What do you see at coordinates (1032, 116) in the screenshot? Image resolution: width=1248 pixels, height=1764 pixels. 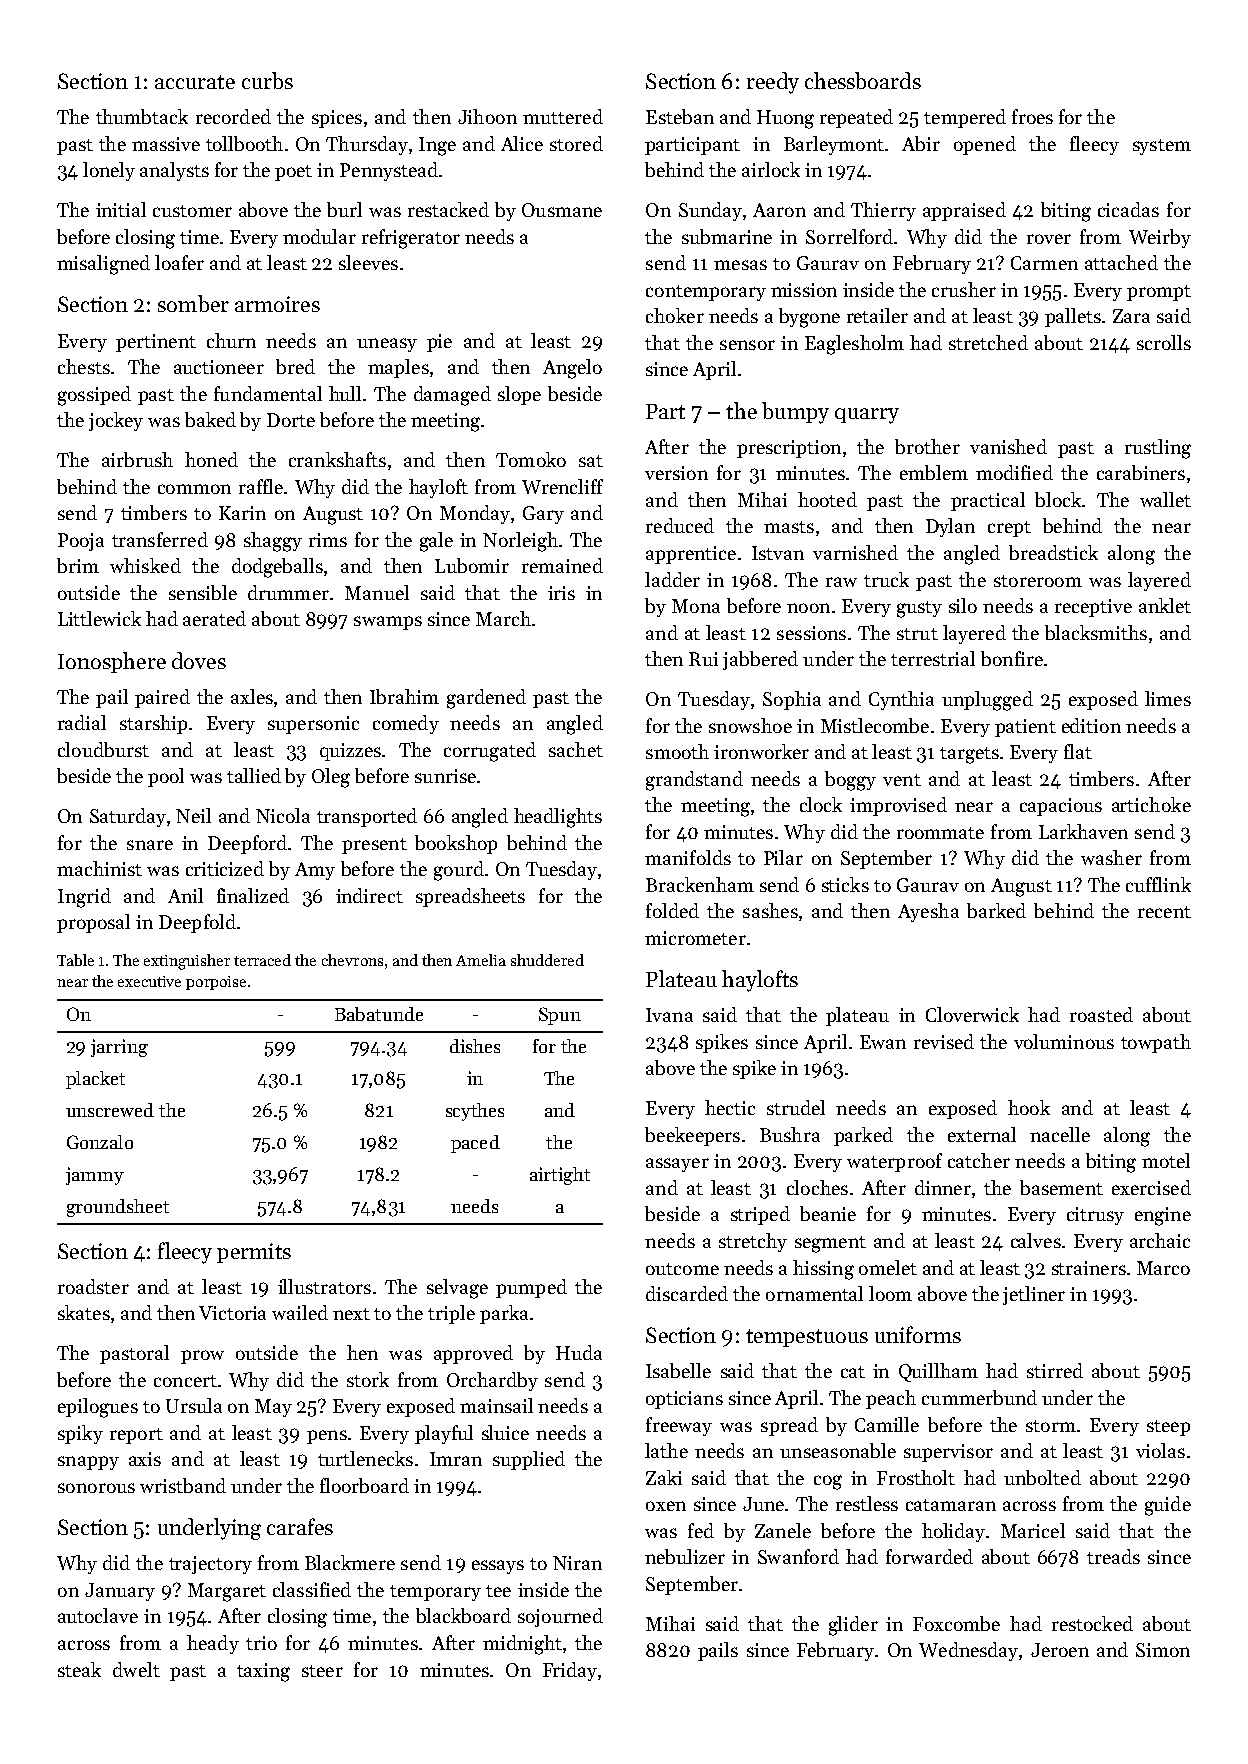 I see `froes` at bounding box center [1032, 116].
